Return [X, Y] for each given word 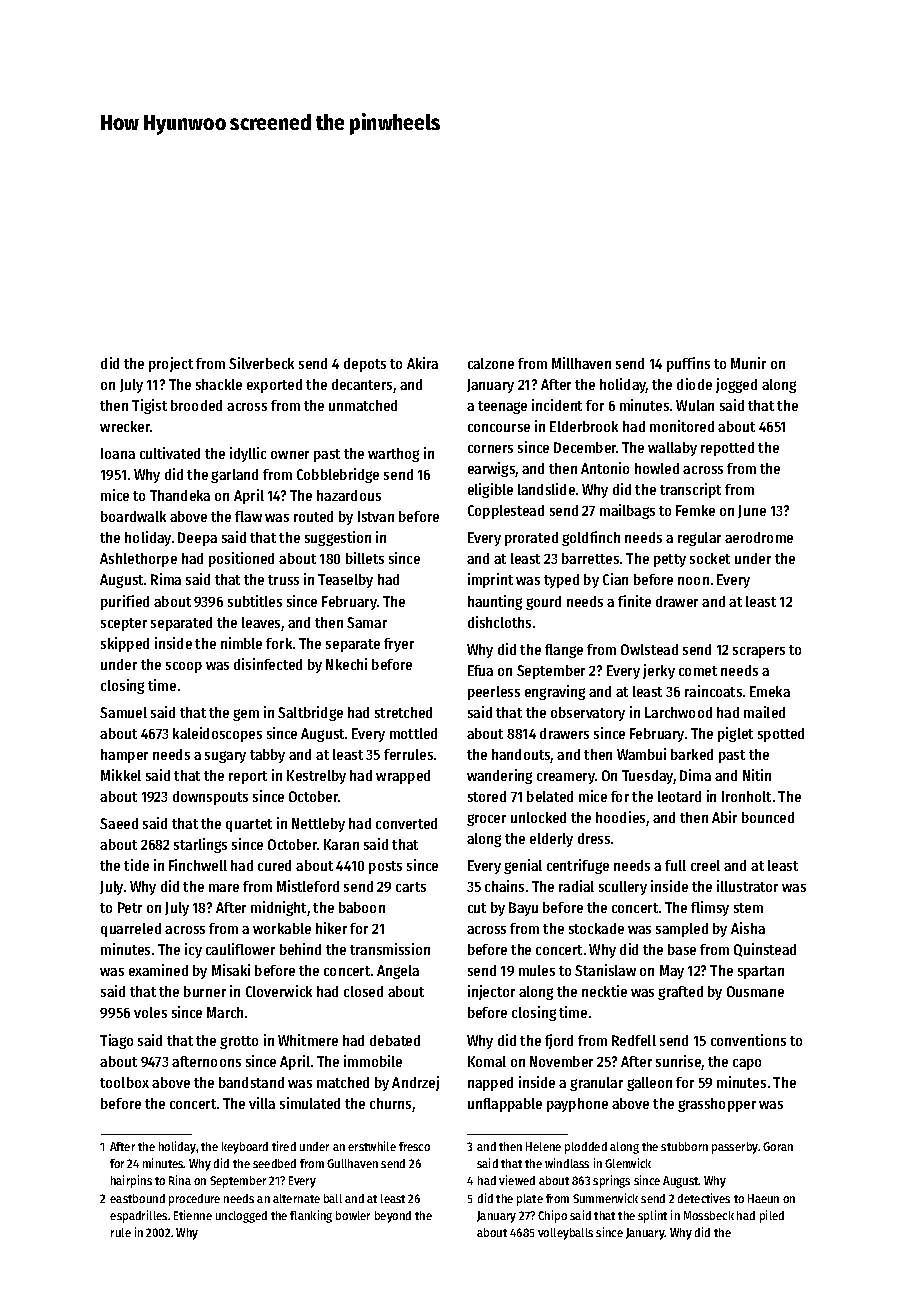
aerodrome [759, 537]
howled [657, 468]
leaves [262, 624]
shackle [219, 384]
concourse [499, 428]
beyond [393, 1217]
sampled [682, 930]
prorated [531, 539]
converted [406, 823]
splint [652, 1216]
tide [136, 865]
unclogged [241, 1217]
